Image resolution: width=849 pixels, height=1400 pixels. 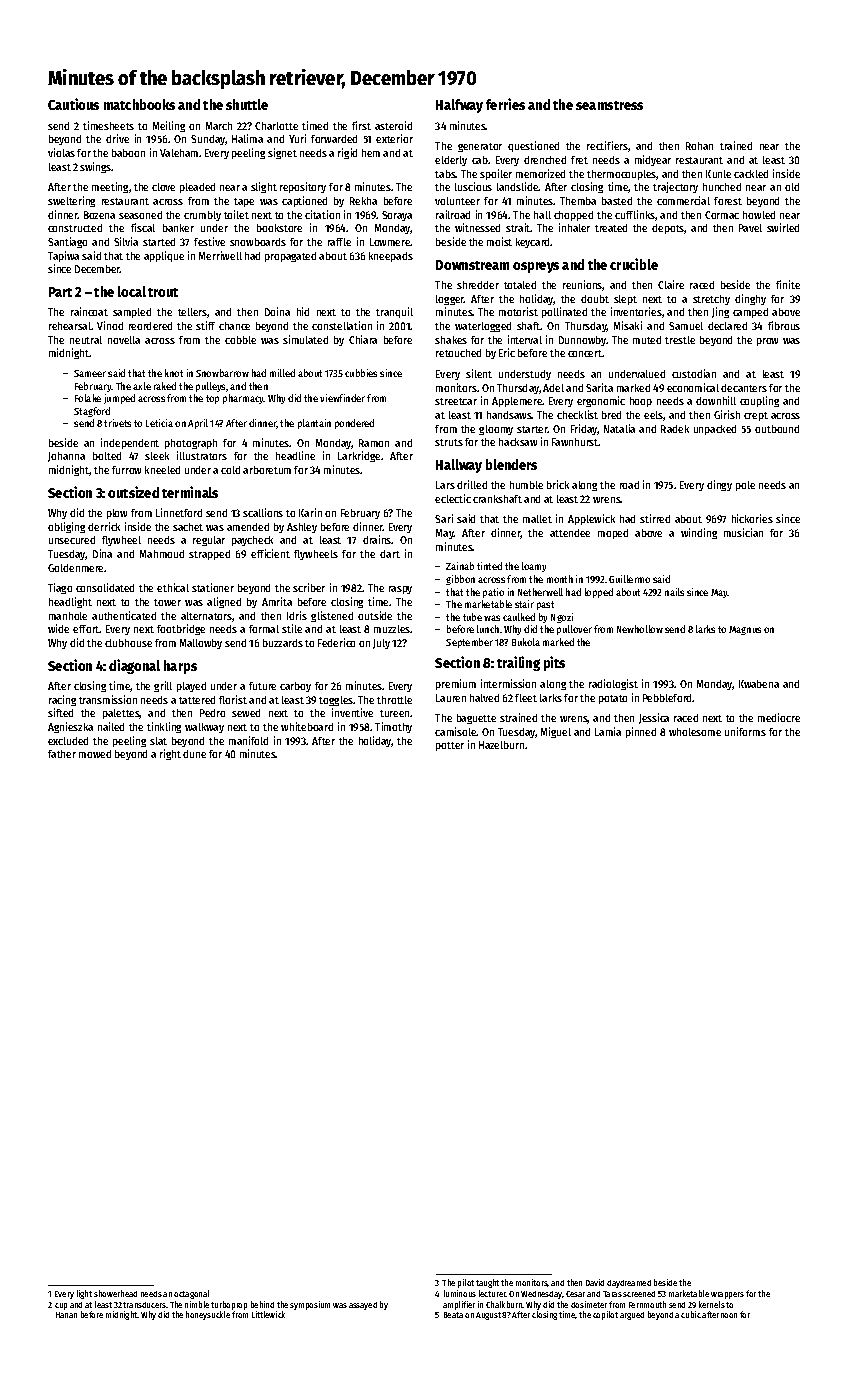 What do you see at coordinates (208, 1315) in the document?
I see `honeysuckle` at bounding box center [208, 1315].
